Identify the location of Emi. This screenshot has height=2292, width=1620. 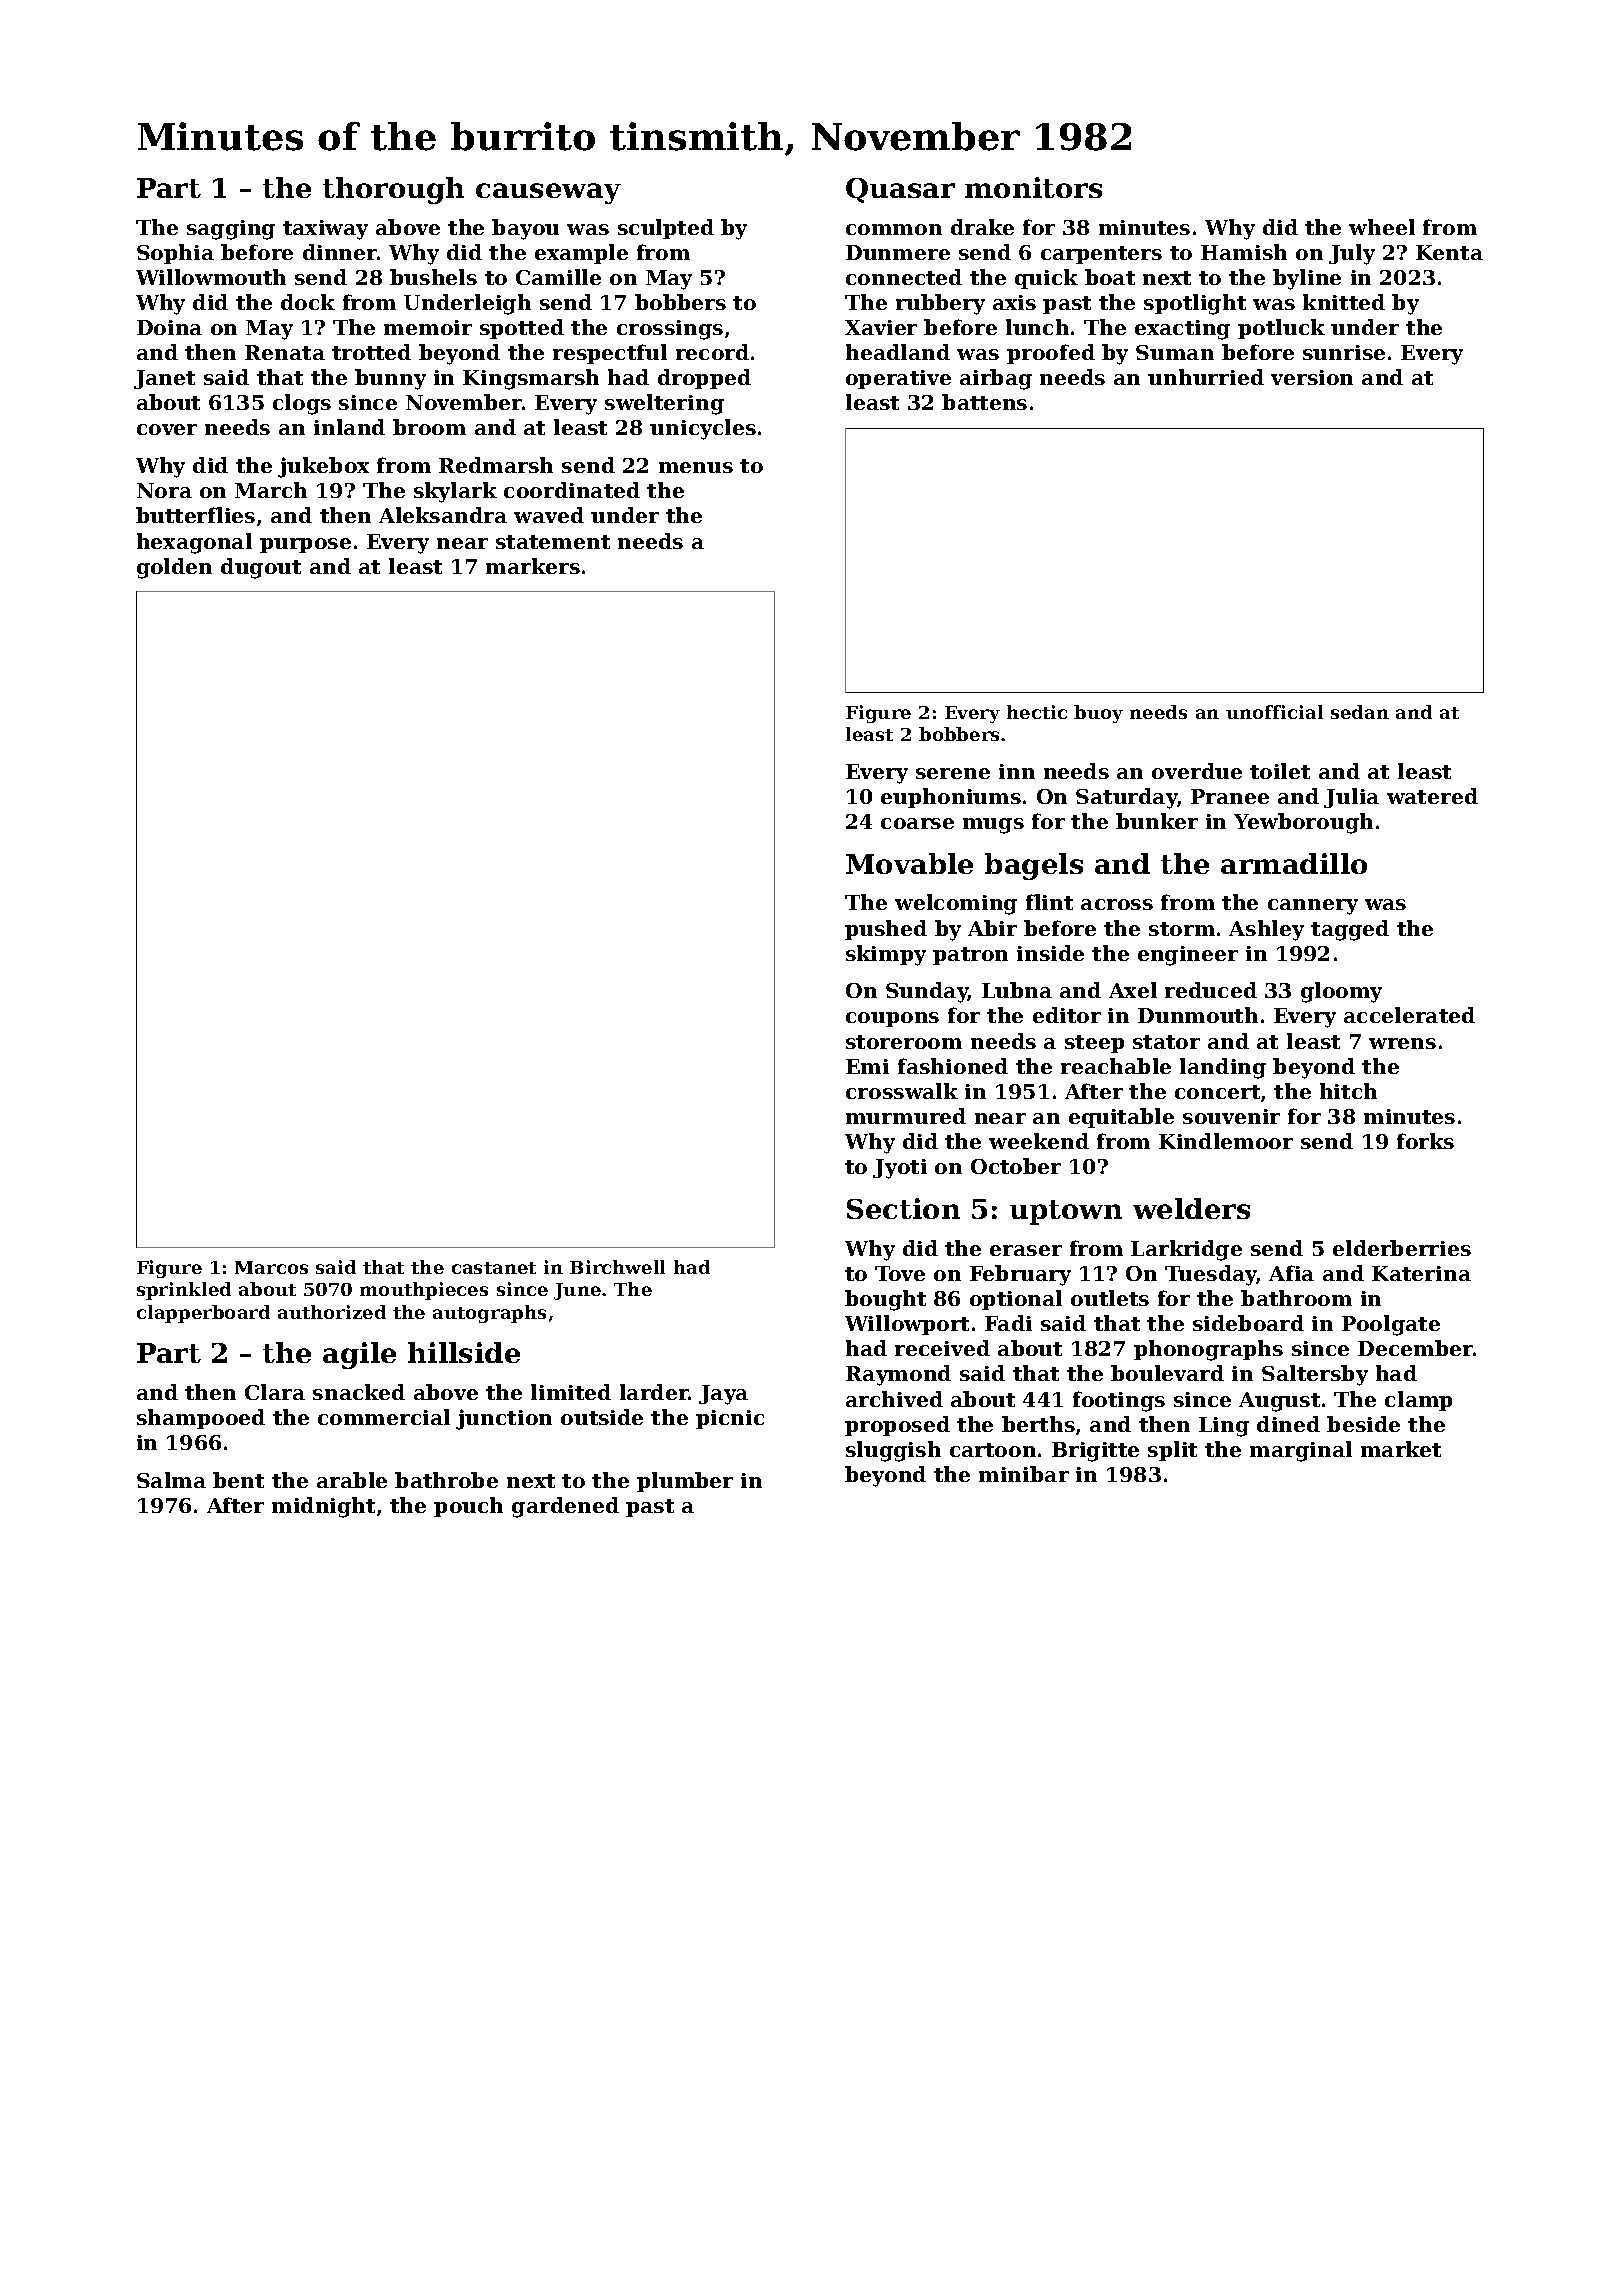
(867, 1066).
